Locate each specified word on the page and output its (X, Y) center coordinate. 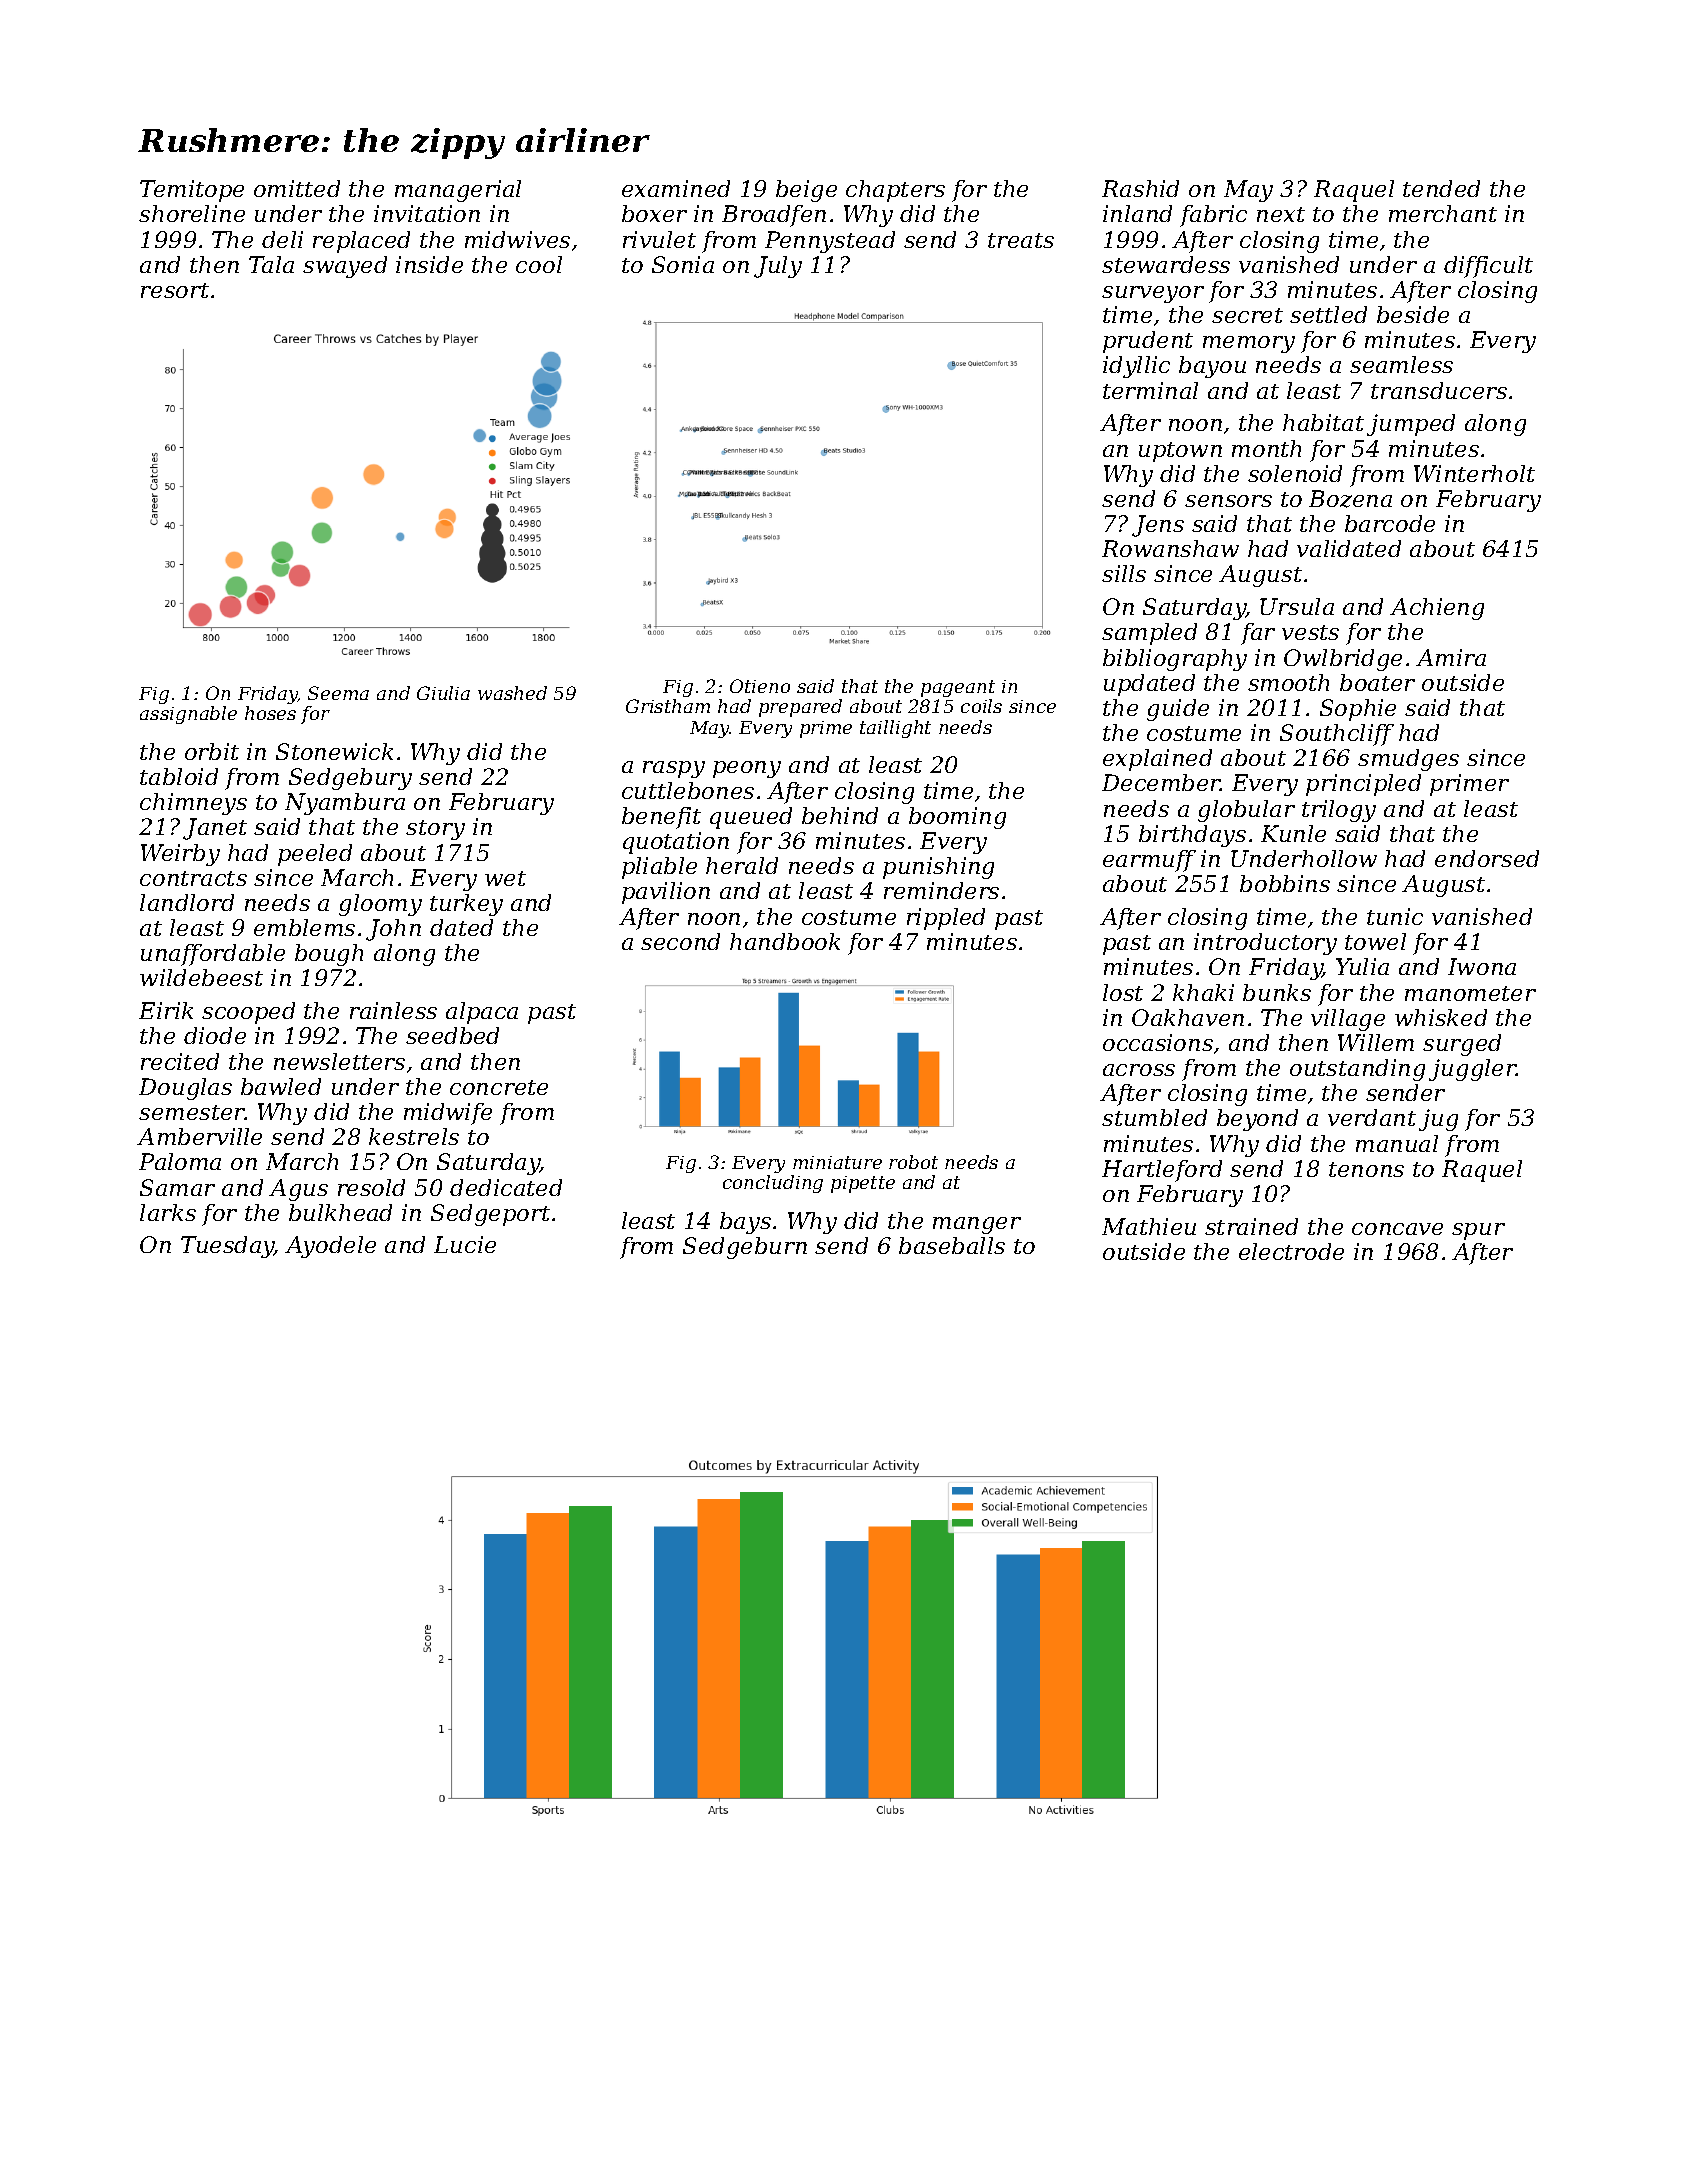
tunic (1395, 916)
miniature (837, 1162)
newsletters (339, 1061)
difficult (1488, 267)
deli (282, 239)
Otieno (760, 686)
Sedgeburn (745, 1248)
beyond (1257, 1120)
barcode (1390, 523)
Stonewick (334, 751)
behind (840, 815)
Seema (338, 693)
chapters (895, 191)
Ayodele (330, 1247)
